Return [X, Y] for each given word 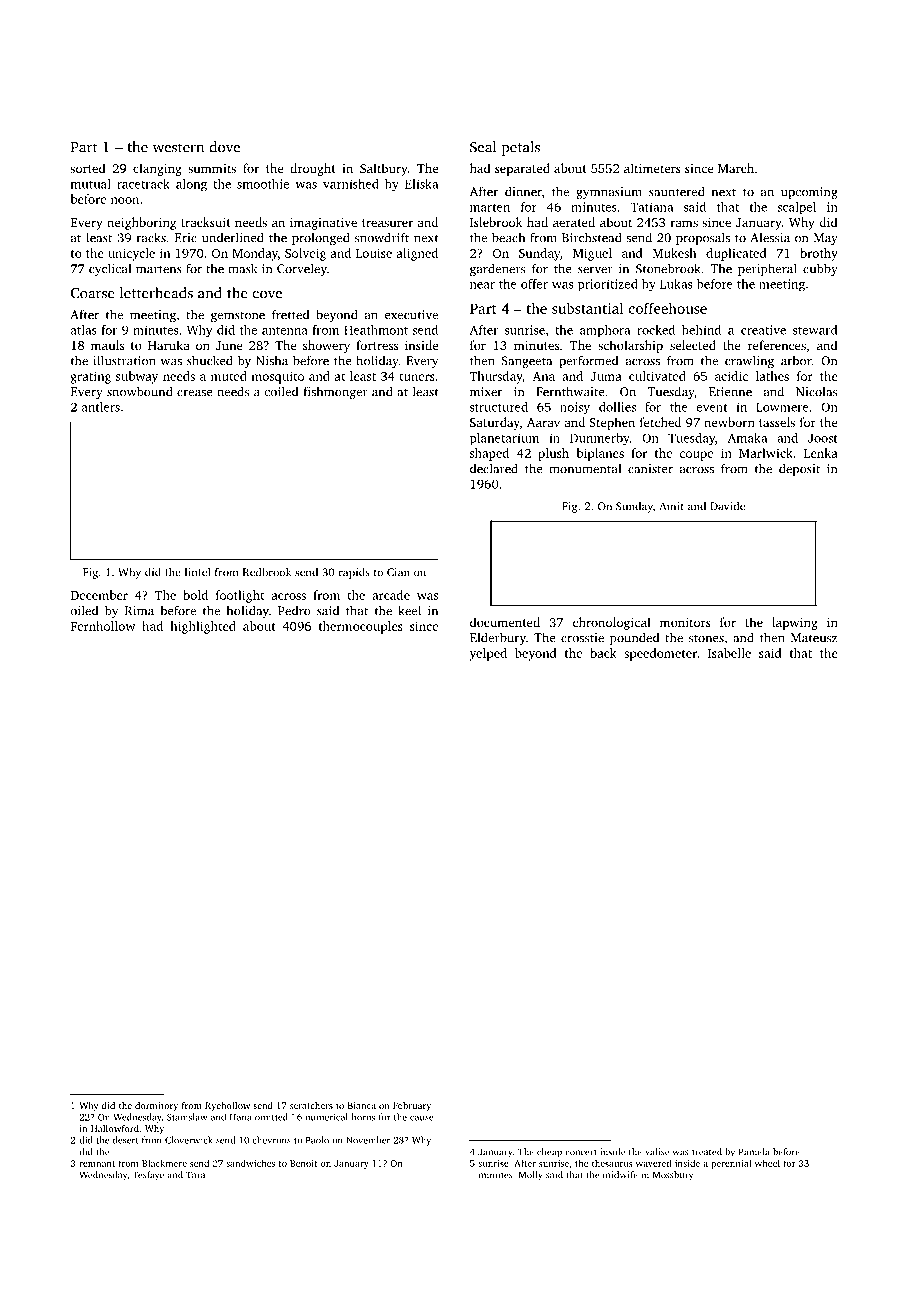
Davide [727, 506]
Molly [531, 1176]
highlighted [203, 627]
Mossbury [673, 1176]
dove [224, 147]
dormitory [156, 1106]
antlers [101, 407]
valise [657, 1152]
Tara [195, 1175]
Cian [398, 572]
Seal [483, 147]
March [736, 168]
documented [505, 622]
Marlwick [766, 453]
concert [581, 1152]
